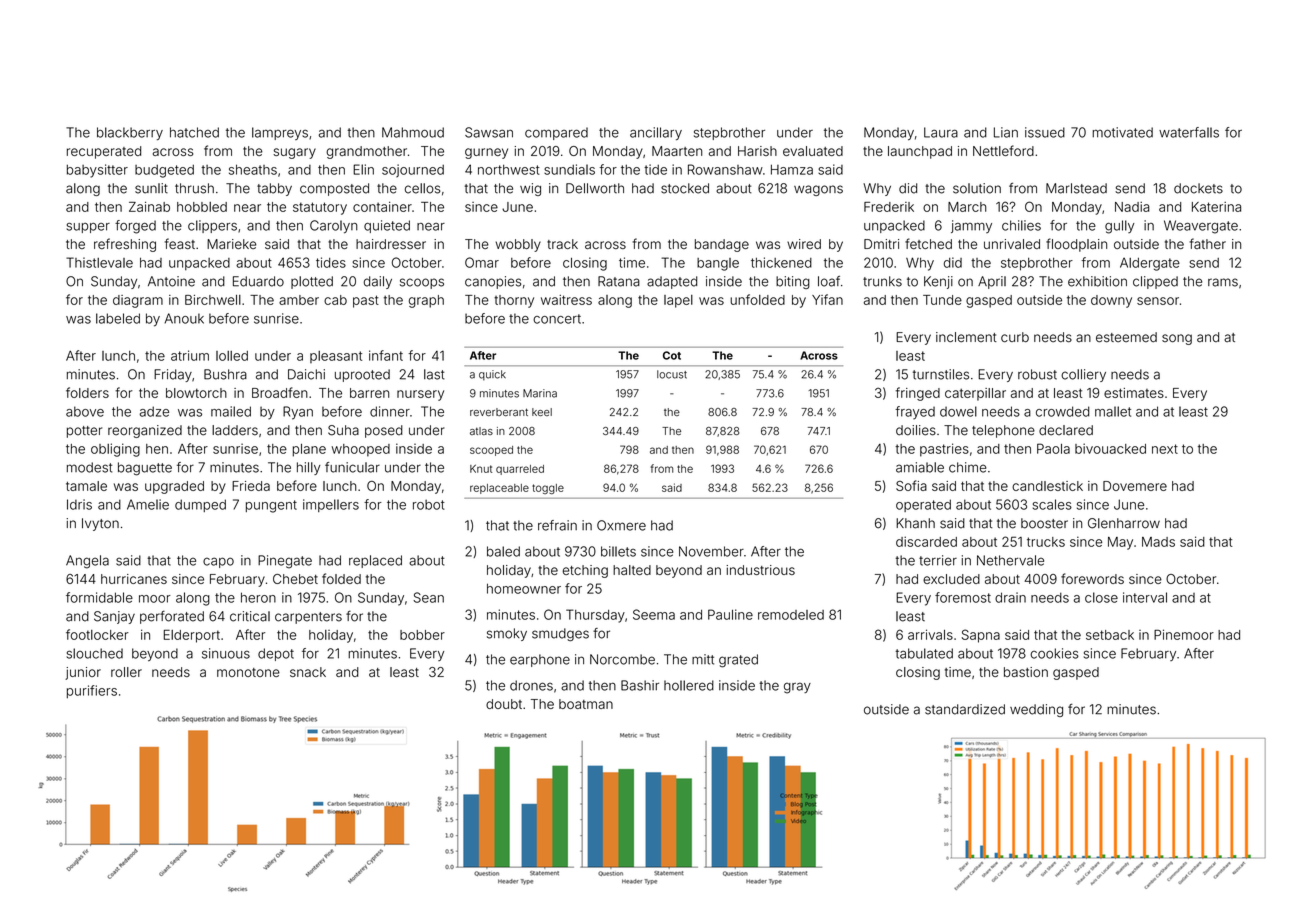 This document has height=924, width=1308. Describe the element at coordinates (722, 245) in the document. I see `bandage` at that location.
